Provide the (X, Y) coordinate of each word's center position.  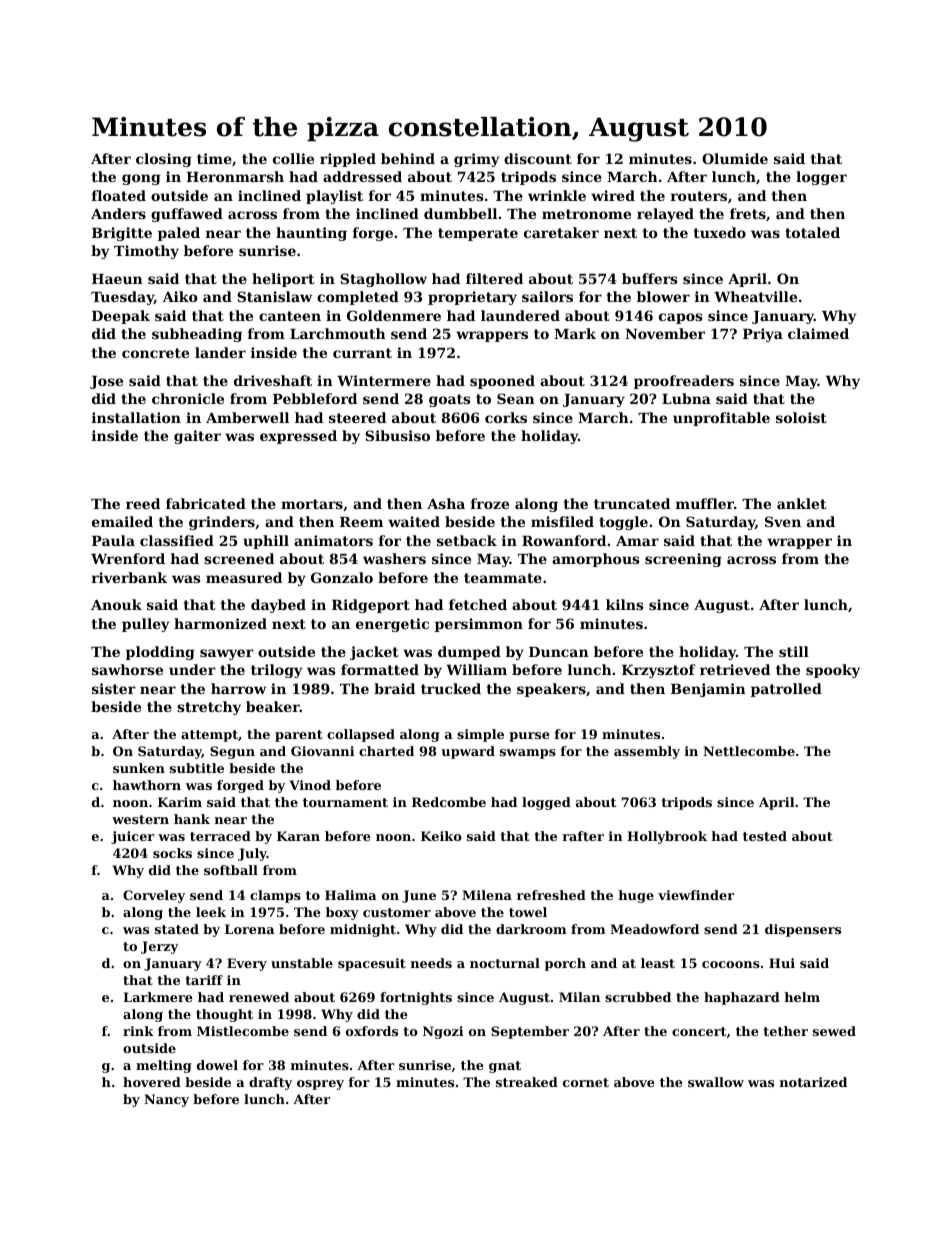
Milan (580, 997)
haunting (311, 234)
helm (802, 997)
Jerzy (159, 947)
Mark (575, 333)
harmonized (220, 623)
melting (164, 1066)
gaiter (197, 437)
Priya (763, 335)
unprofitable (721, 419)
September (530, 1032)
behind (408, 158)
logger (821, 178)
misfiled (562, 521)
